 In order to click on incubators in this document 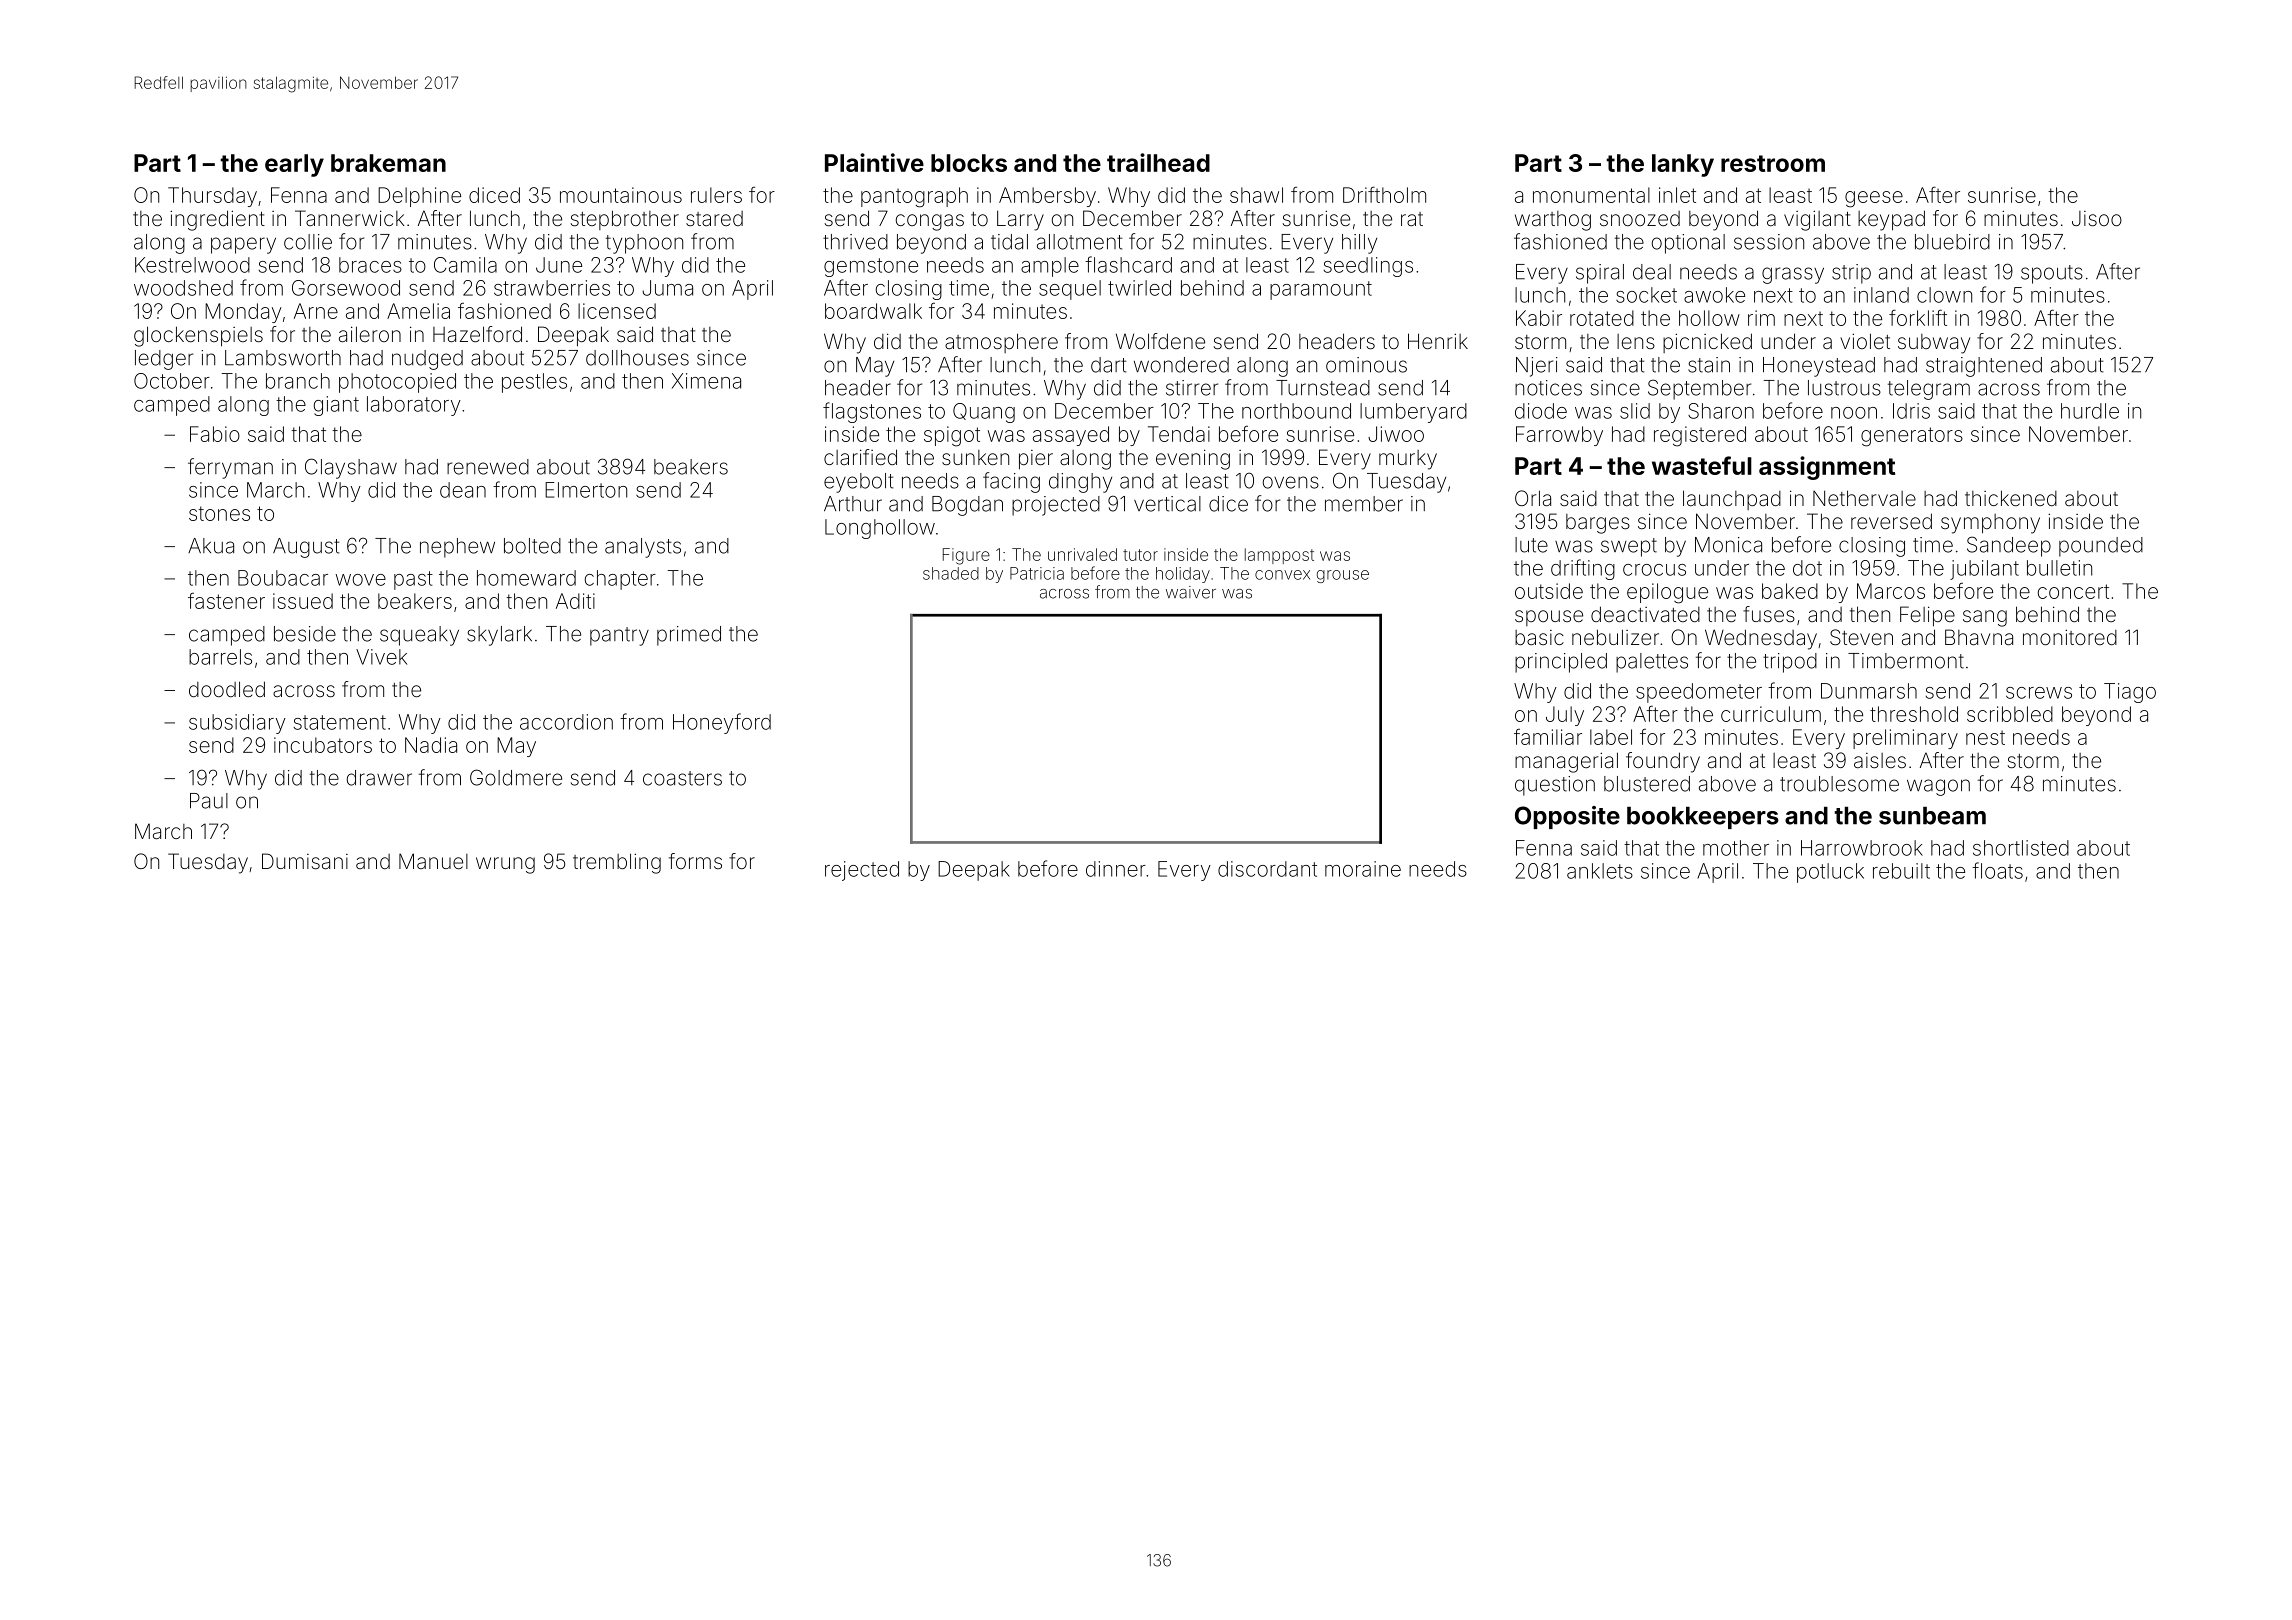, I will do `click(323, 745)`.
